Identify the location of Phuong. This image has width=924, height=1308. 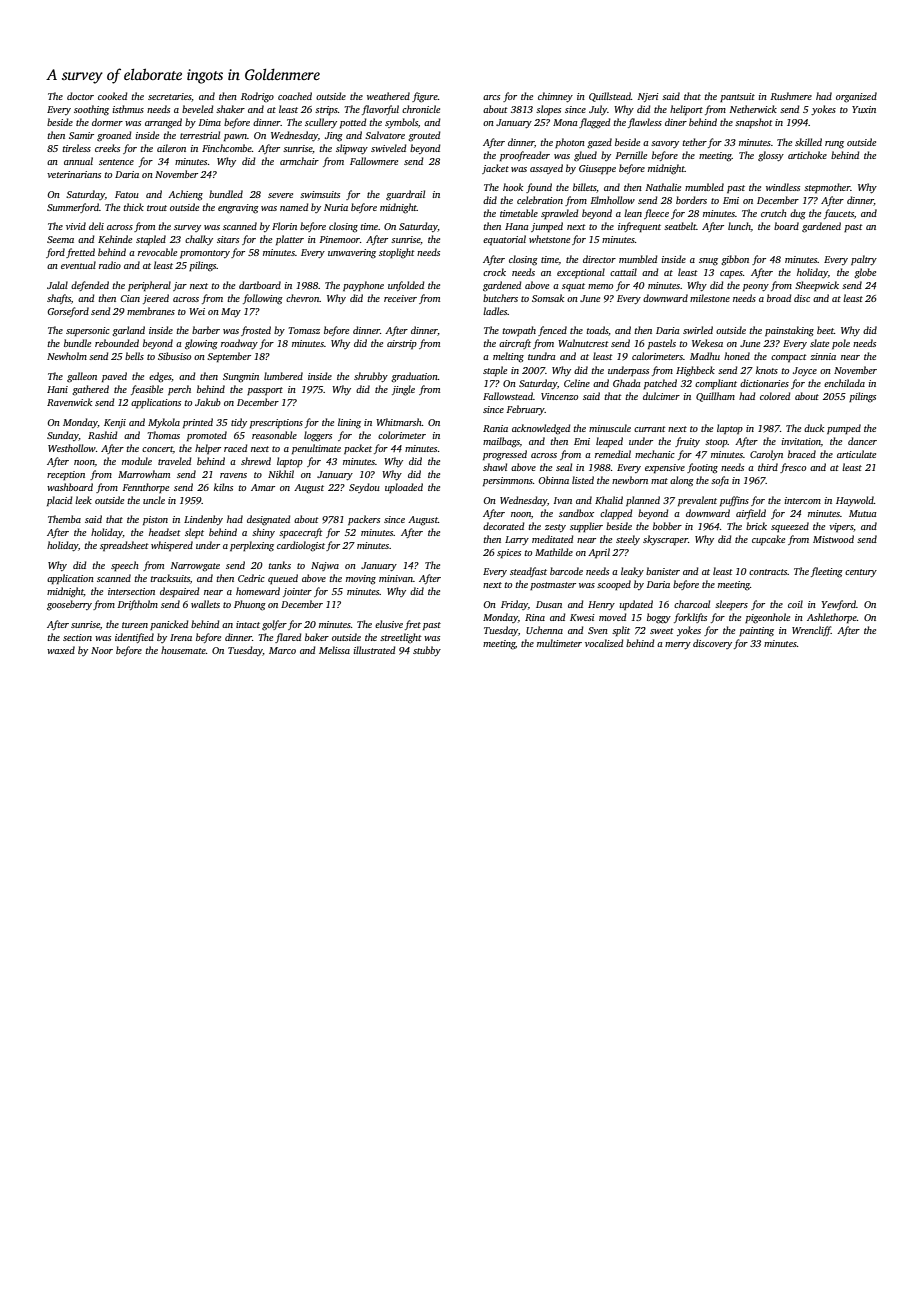
(250, 605).
